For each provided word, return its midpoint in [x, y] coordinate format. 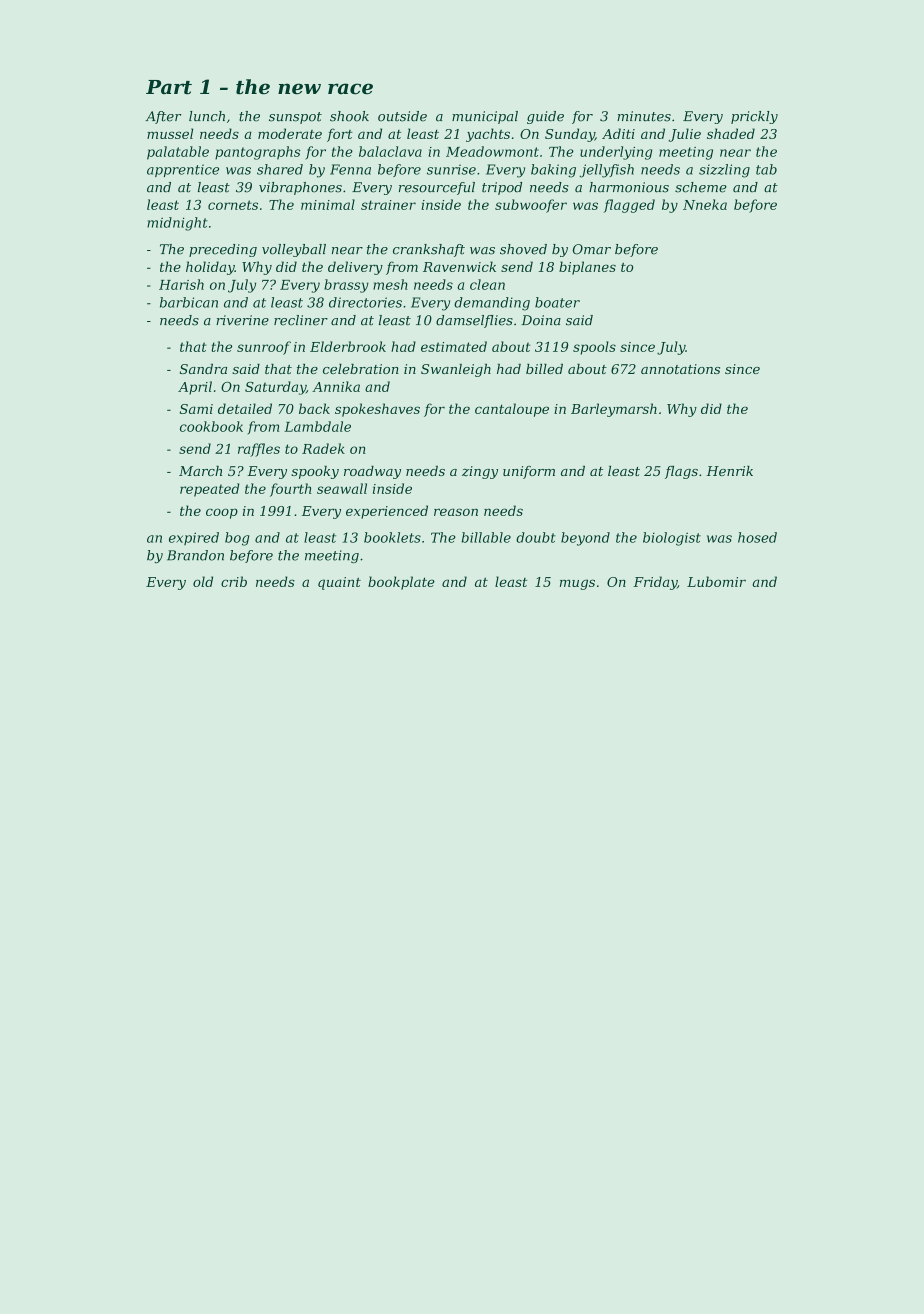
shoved [523, 249]
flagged [629, 206]
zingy [480, 472]
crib [234, 581]
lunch [207, 116]
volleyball [294, 250]
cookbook [211, 426]
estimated [454, 346]
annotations [680, 369]
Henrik [729, 471]
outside [402, 116]
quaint [339, 583]
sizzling [724, 171]
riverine [242, 320]
